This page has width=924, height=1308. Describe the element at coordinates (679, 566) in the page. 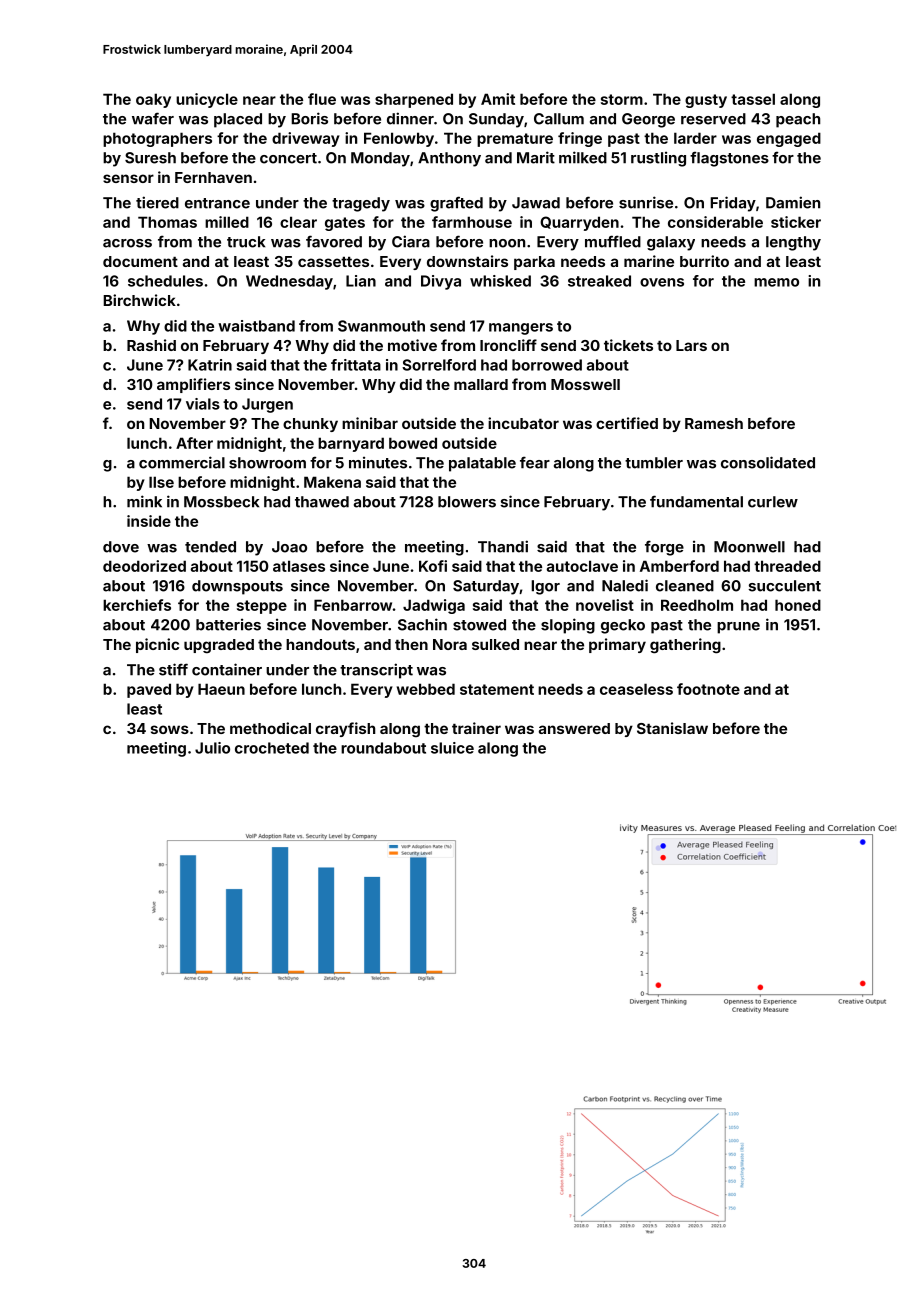

I see `Amberford` at that location.
